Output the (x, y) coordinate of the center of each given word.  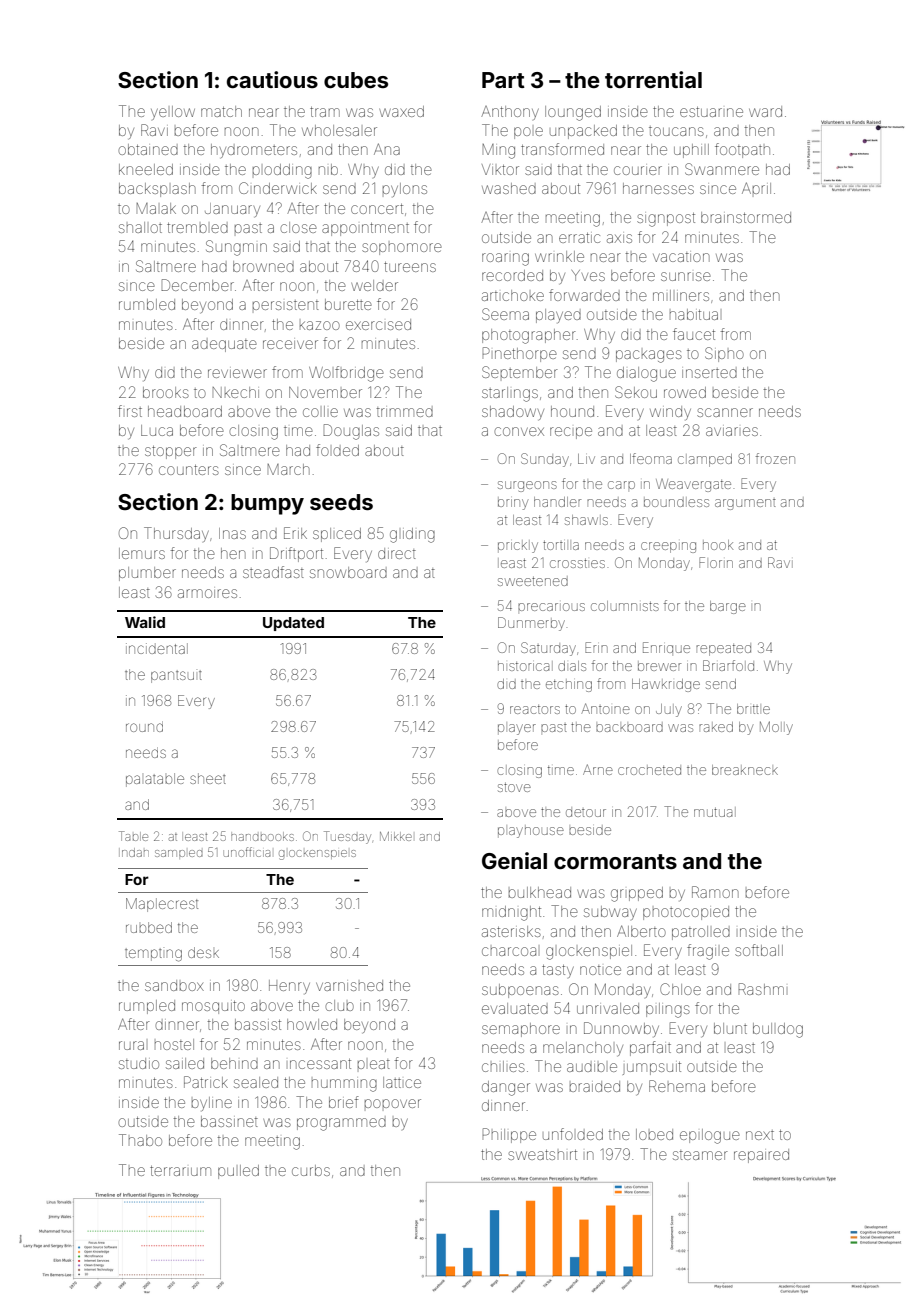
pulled (238, 1172)
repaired (761, 1156)
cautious (272, 79)
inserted (709, 373)
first (130, 411)
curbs (311, 1170)
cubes (356, 80)
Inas (232, 533)
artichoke (513, 295)
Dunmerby (531, 624)
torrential (653, 79)
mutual (715, 812)
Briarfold (728, 665)
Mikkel (396, 836)
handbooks (262, 836)
